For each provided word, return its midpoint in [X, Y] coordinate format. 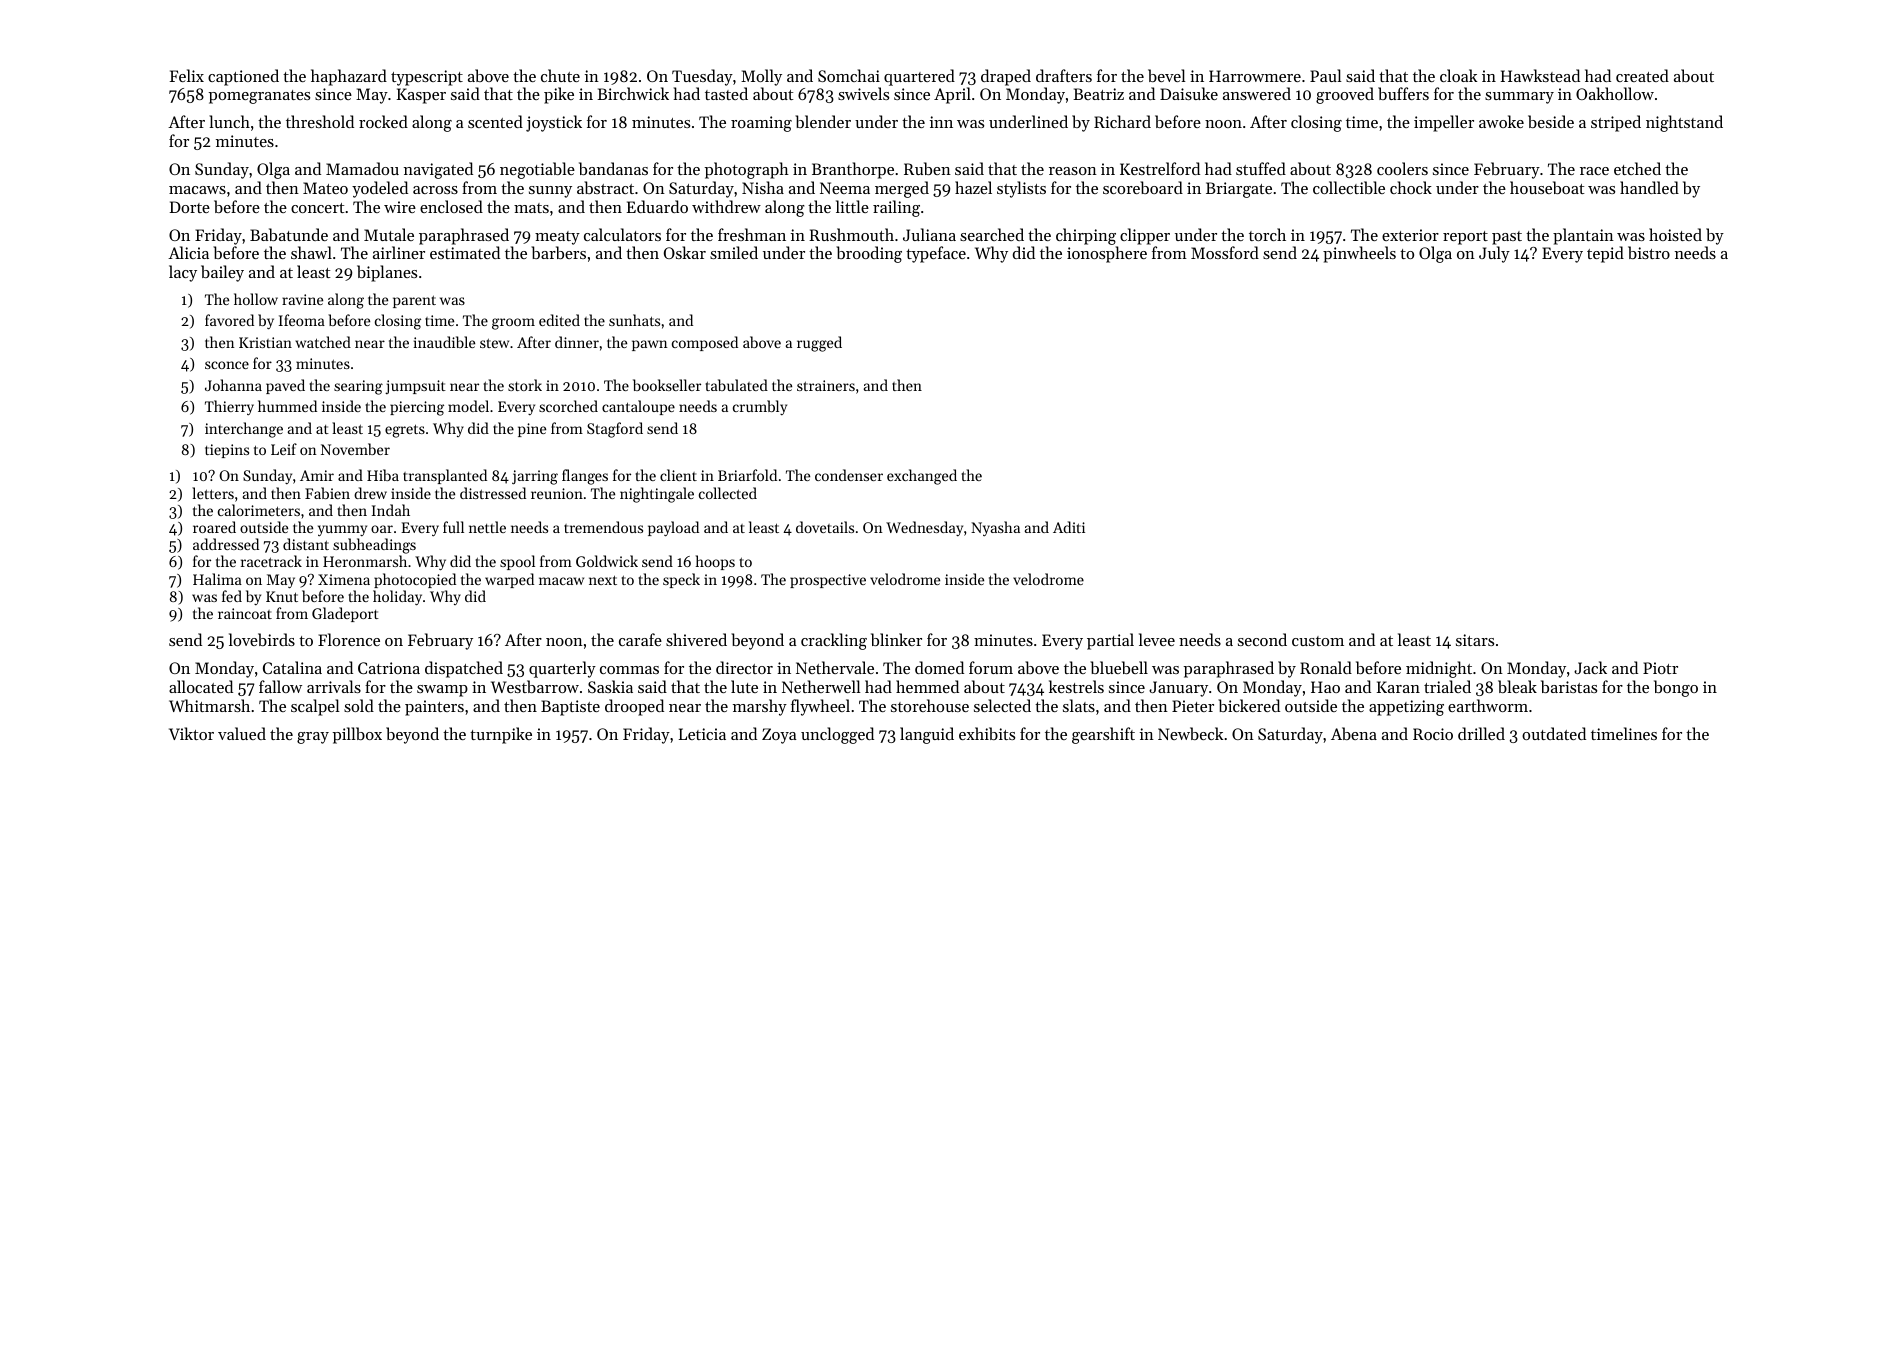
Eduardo [657, 206]
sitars [1475, 640]
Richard [1122, 121]
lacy [183, 273]
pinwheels [1359, 254]
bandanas [613, 168]
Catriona [389, 668]
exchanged [922, 477]
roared [214, 527]
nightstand [1684, 123]
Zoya [779, 736]
